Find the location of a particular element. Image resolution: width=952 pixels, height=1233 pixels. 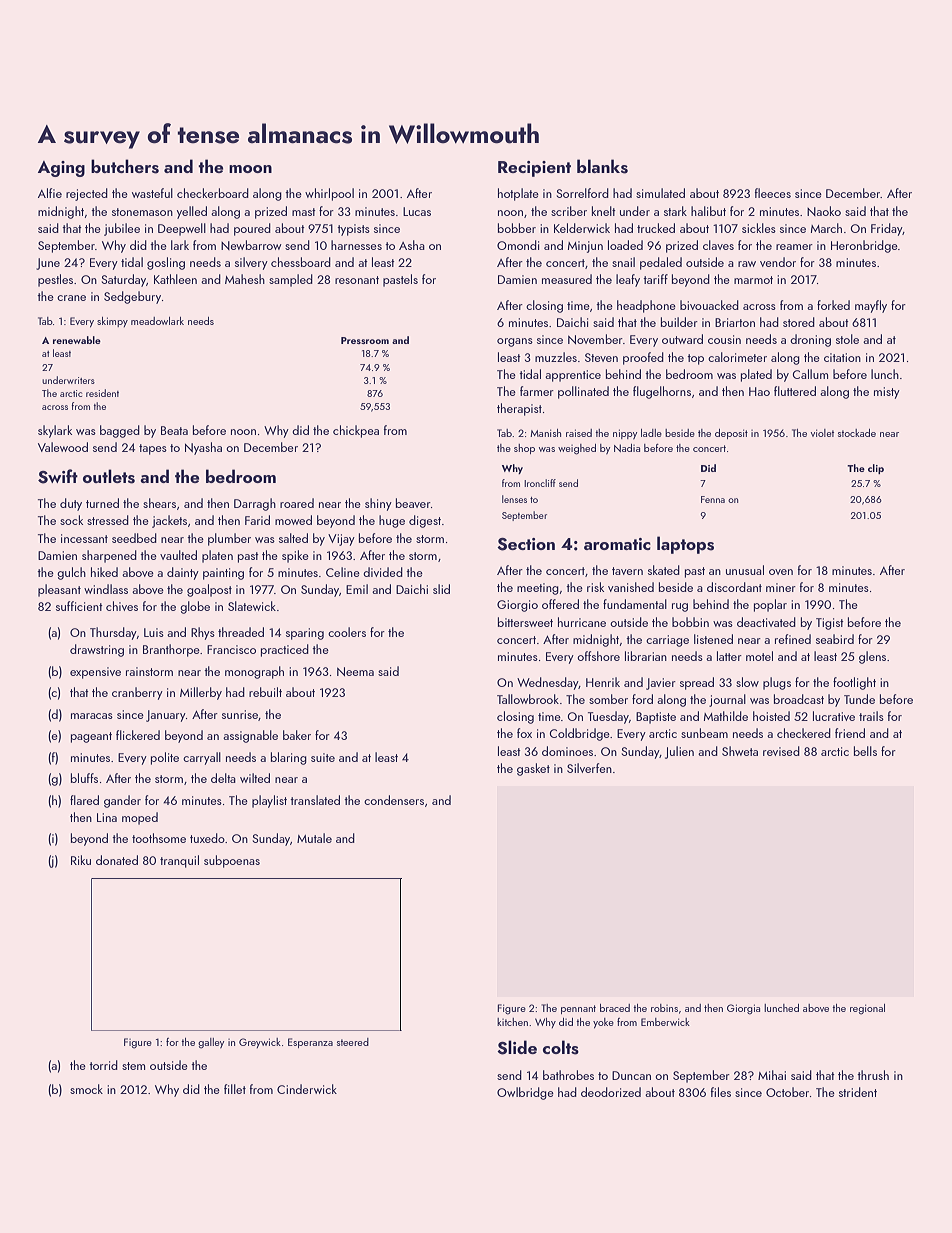

chickpea is located at coordinates (356, 431).
